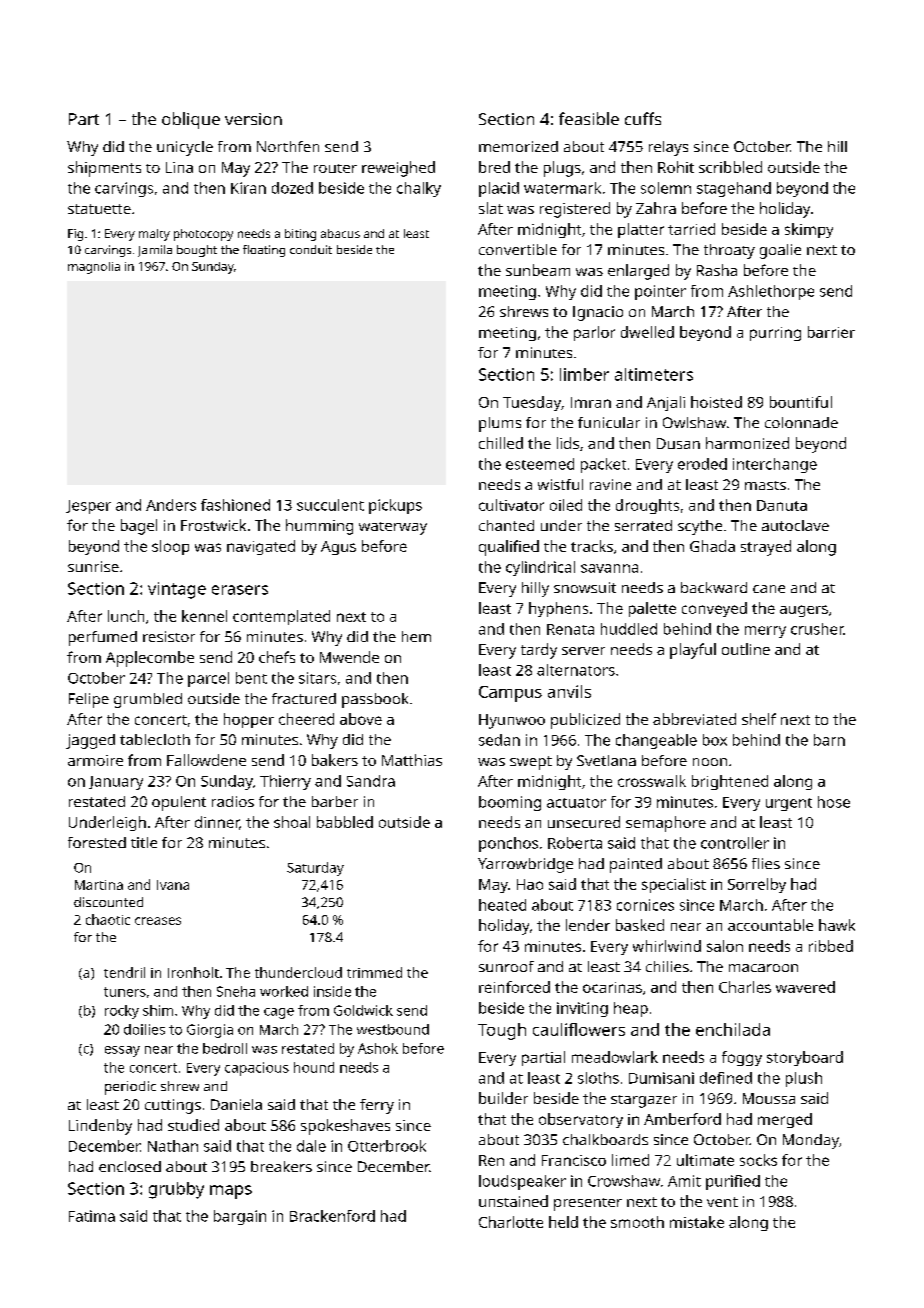  Describe the element at coordinates (204, 616) in the screenshot. I see `kennel` at that location.
